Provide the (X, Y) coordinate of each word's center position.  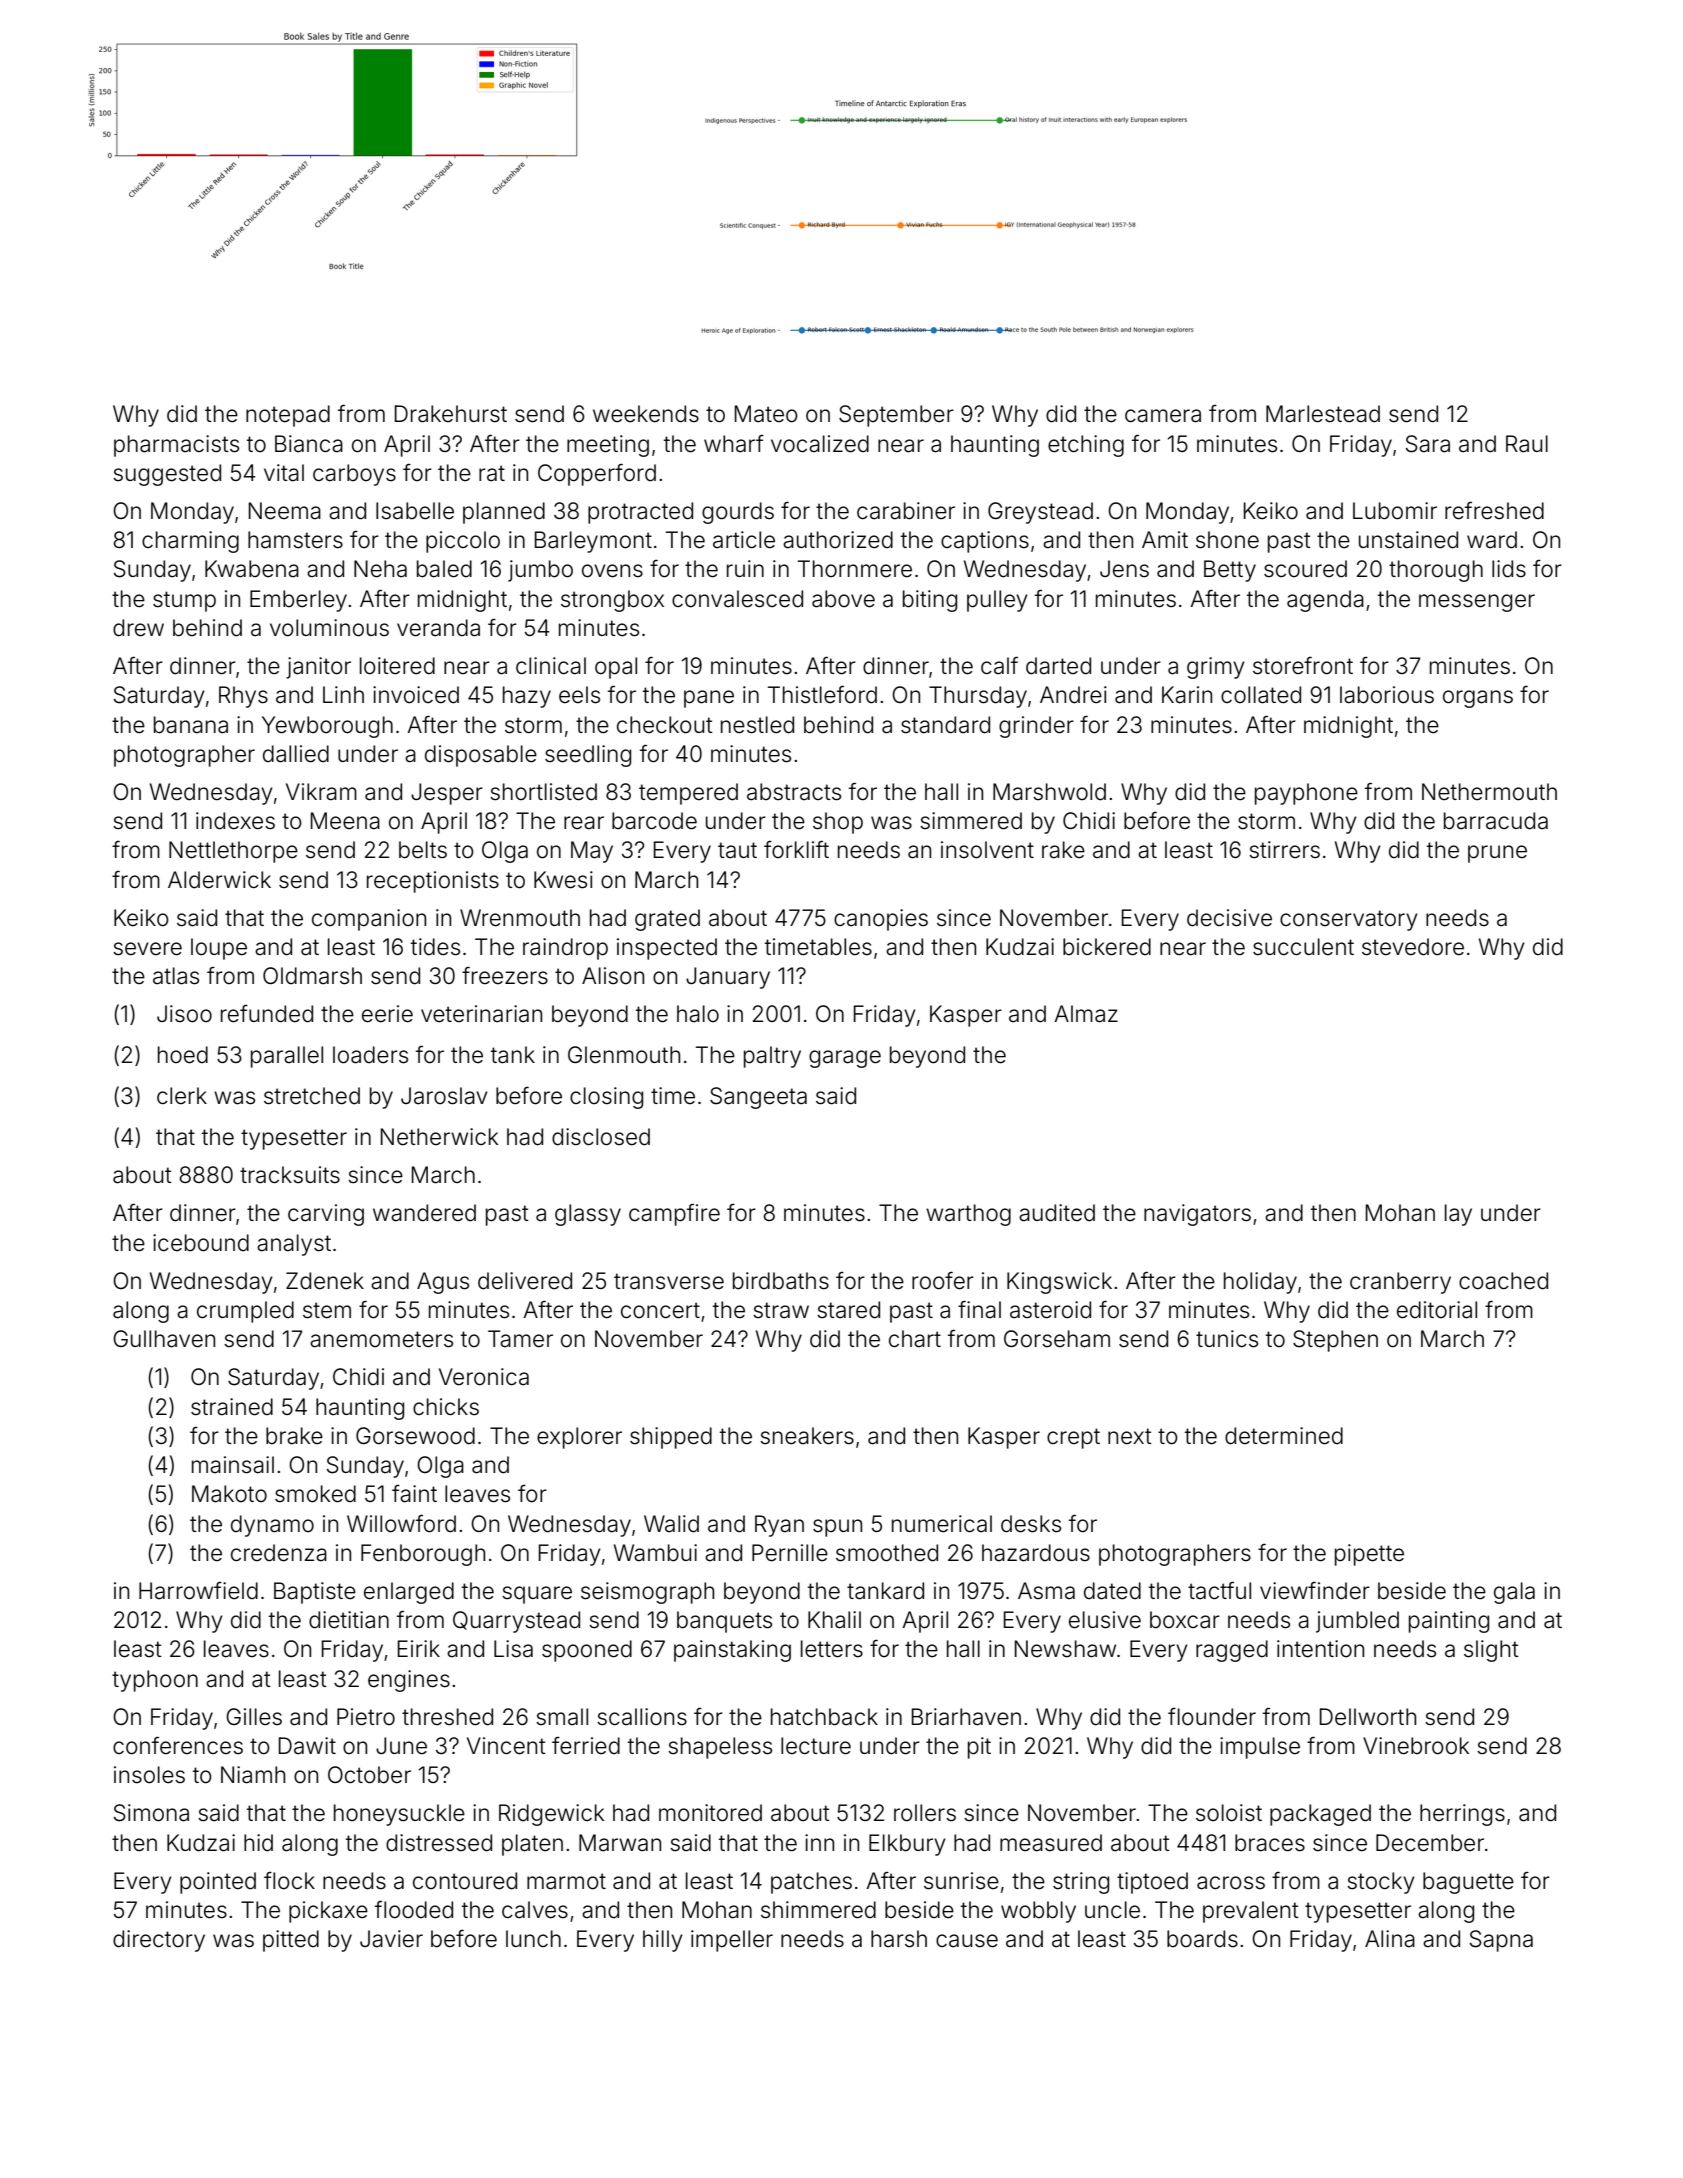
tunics (1227, 1339)
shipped (671, 1438)
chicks (446, 1407)
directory (159, 1941)
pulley (997, 601)
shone (1227, 540)
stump (184, 601)
